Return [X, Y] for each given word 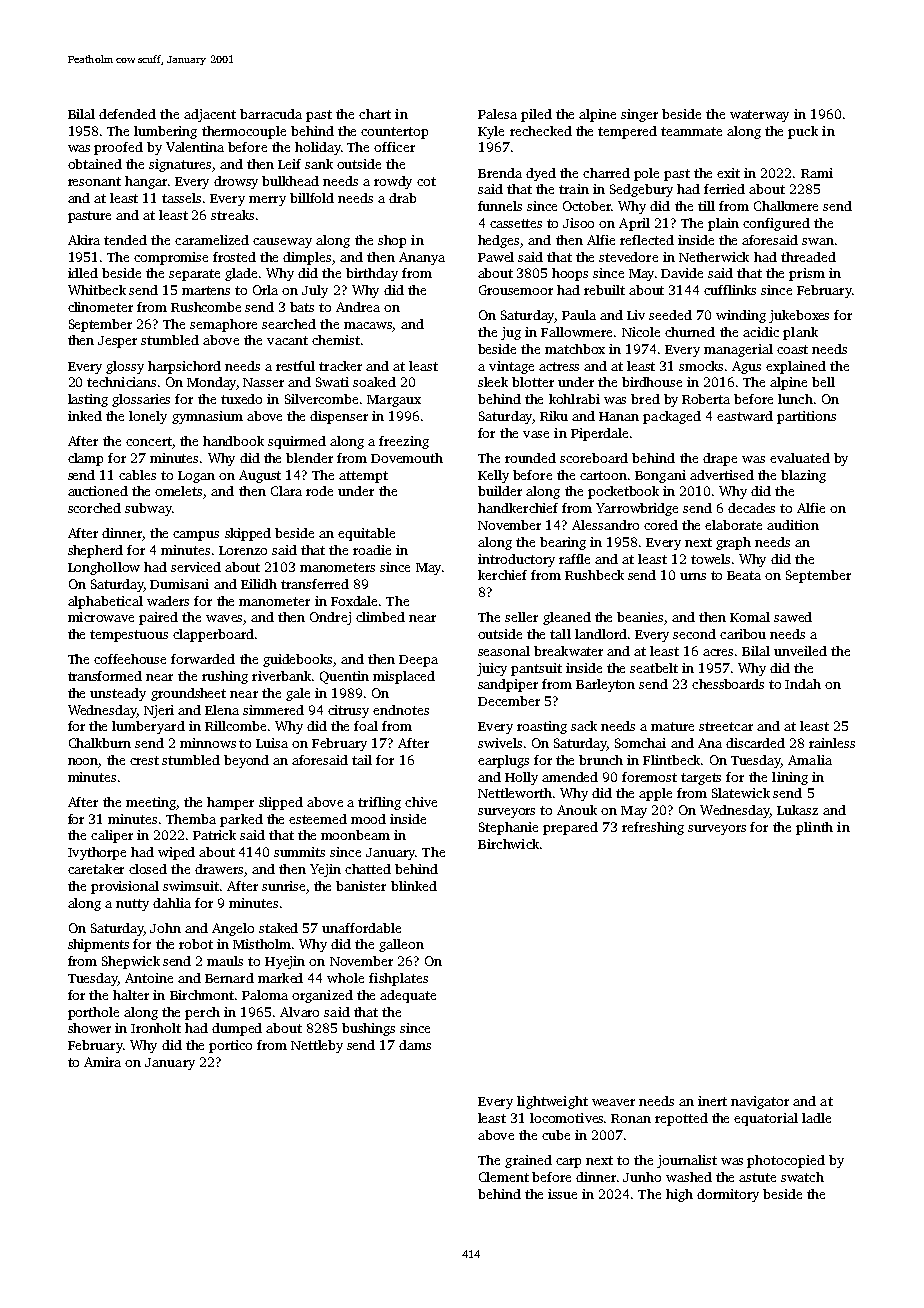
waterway [759, 116]
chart [375, 114]
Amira [102, 1062]
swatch [802, 1177]
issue [562, 1194]
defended [127, 114]
